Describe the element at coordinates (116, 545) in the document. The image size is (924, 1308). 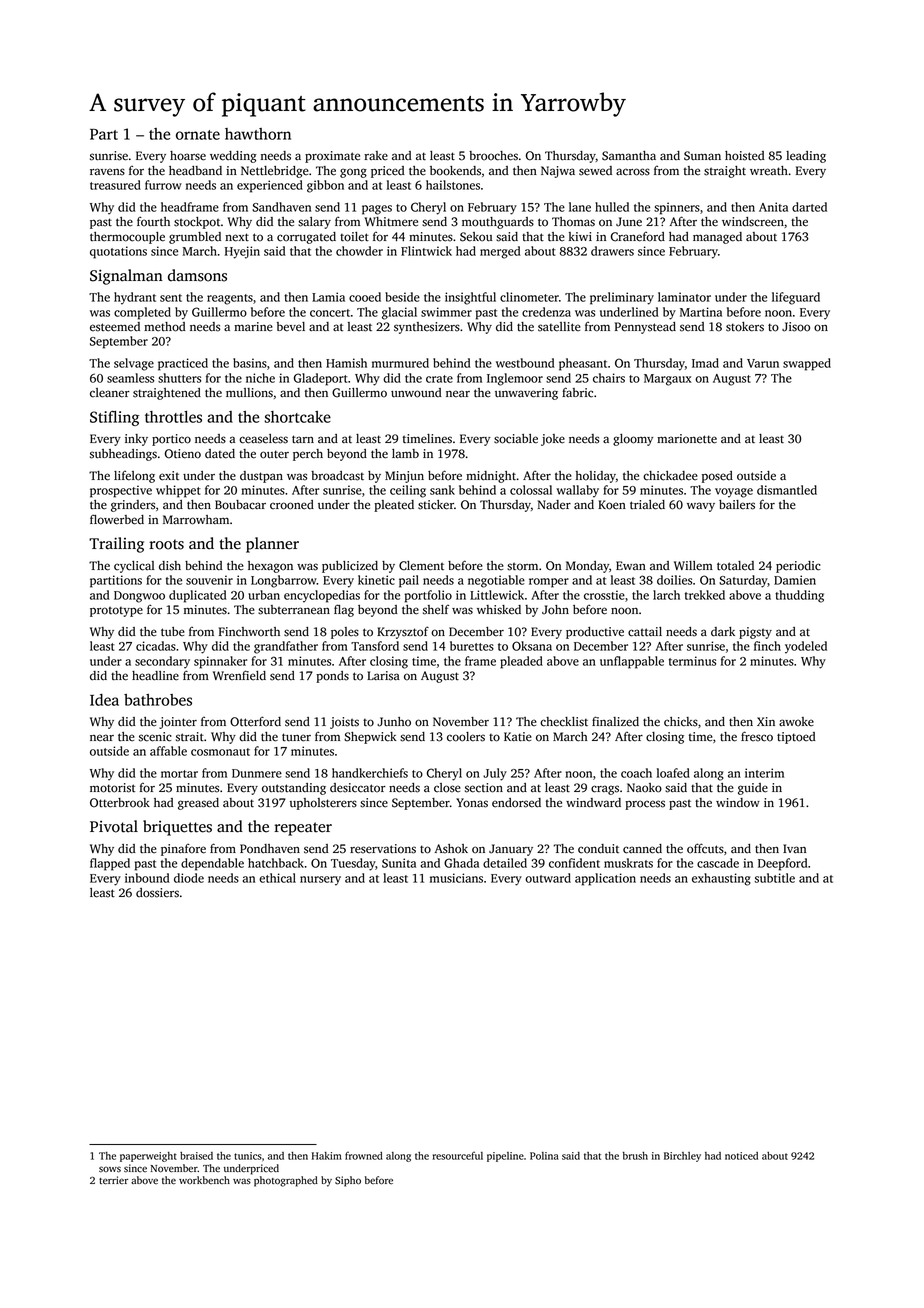
I see `Trailing` at that location.
